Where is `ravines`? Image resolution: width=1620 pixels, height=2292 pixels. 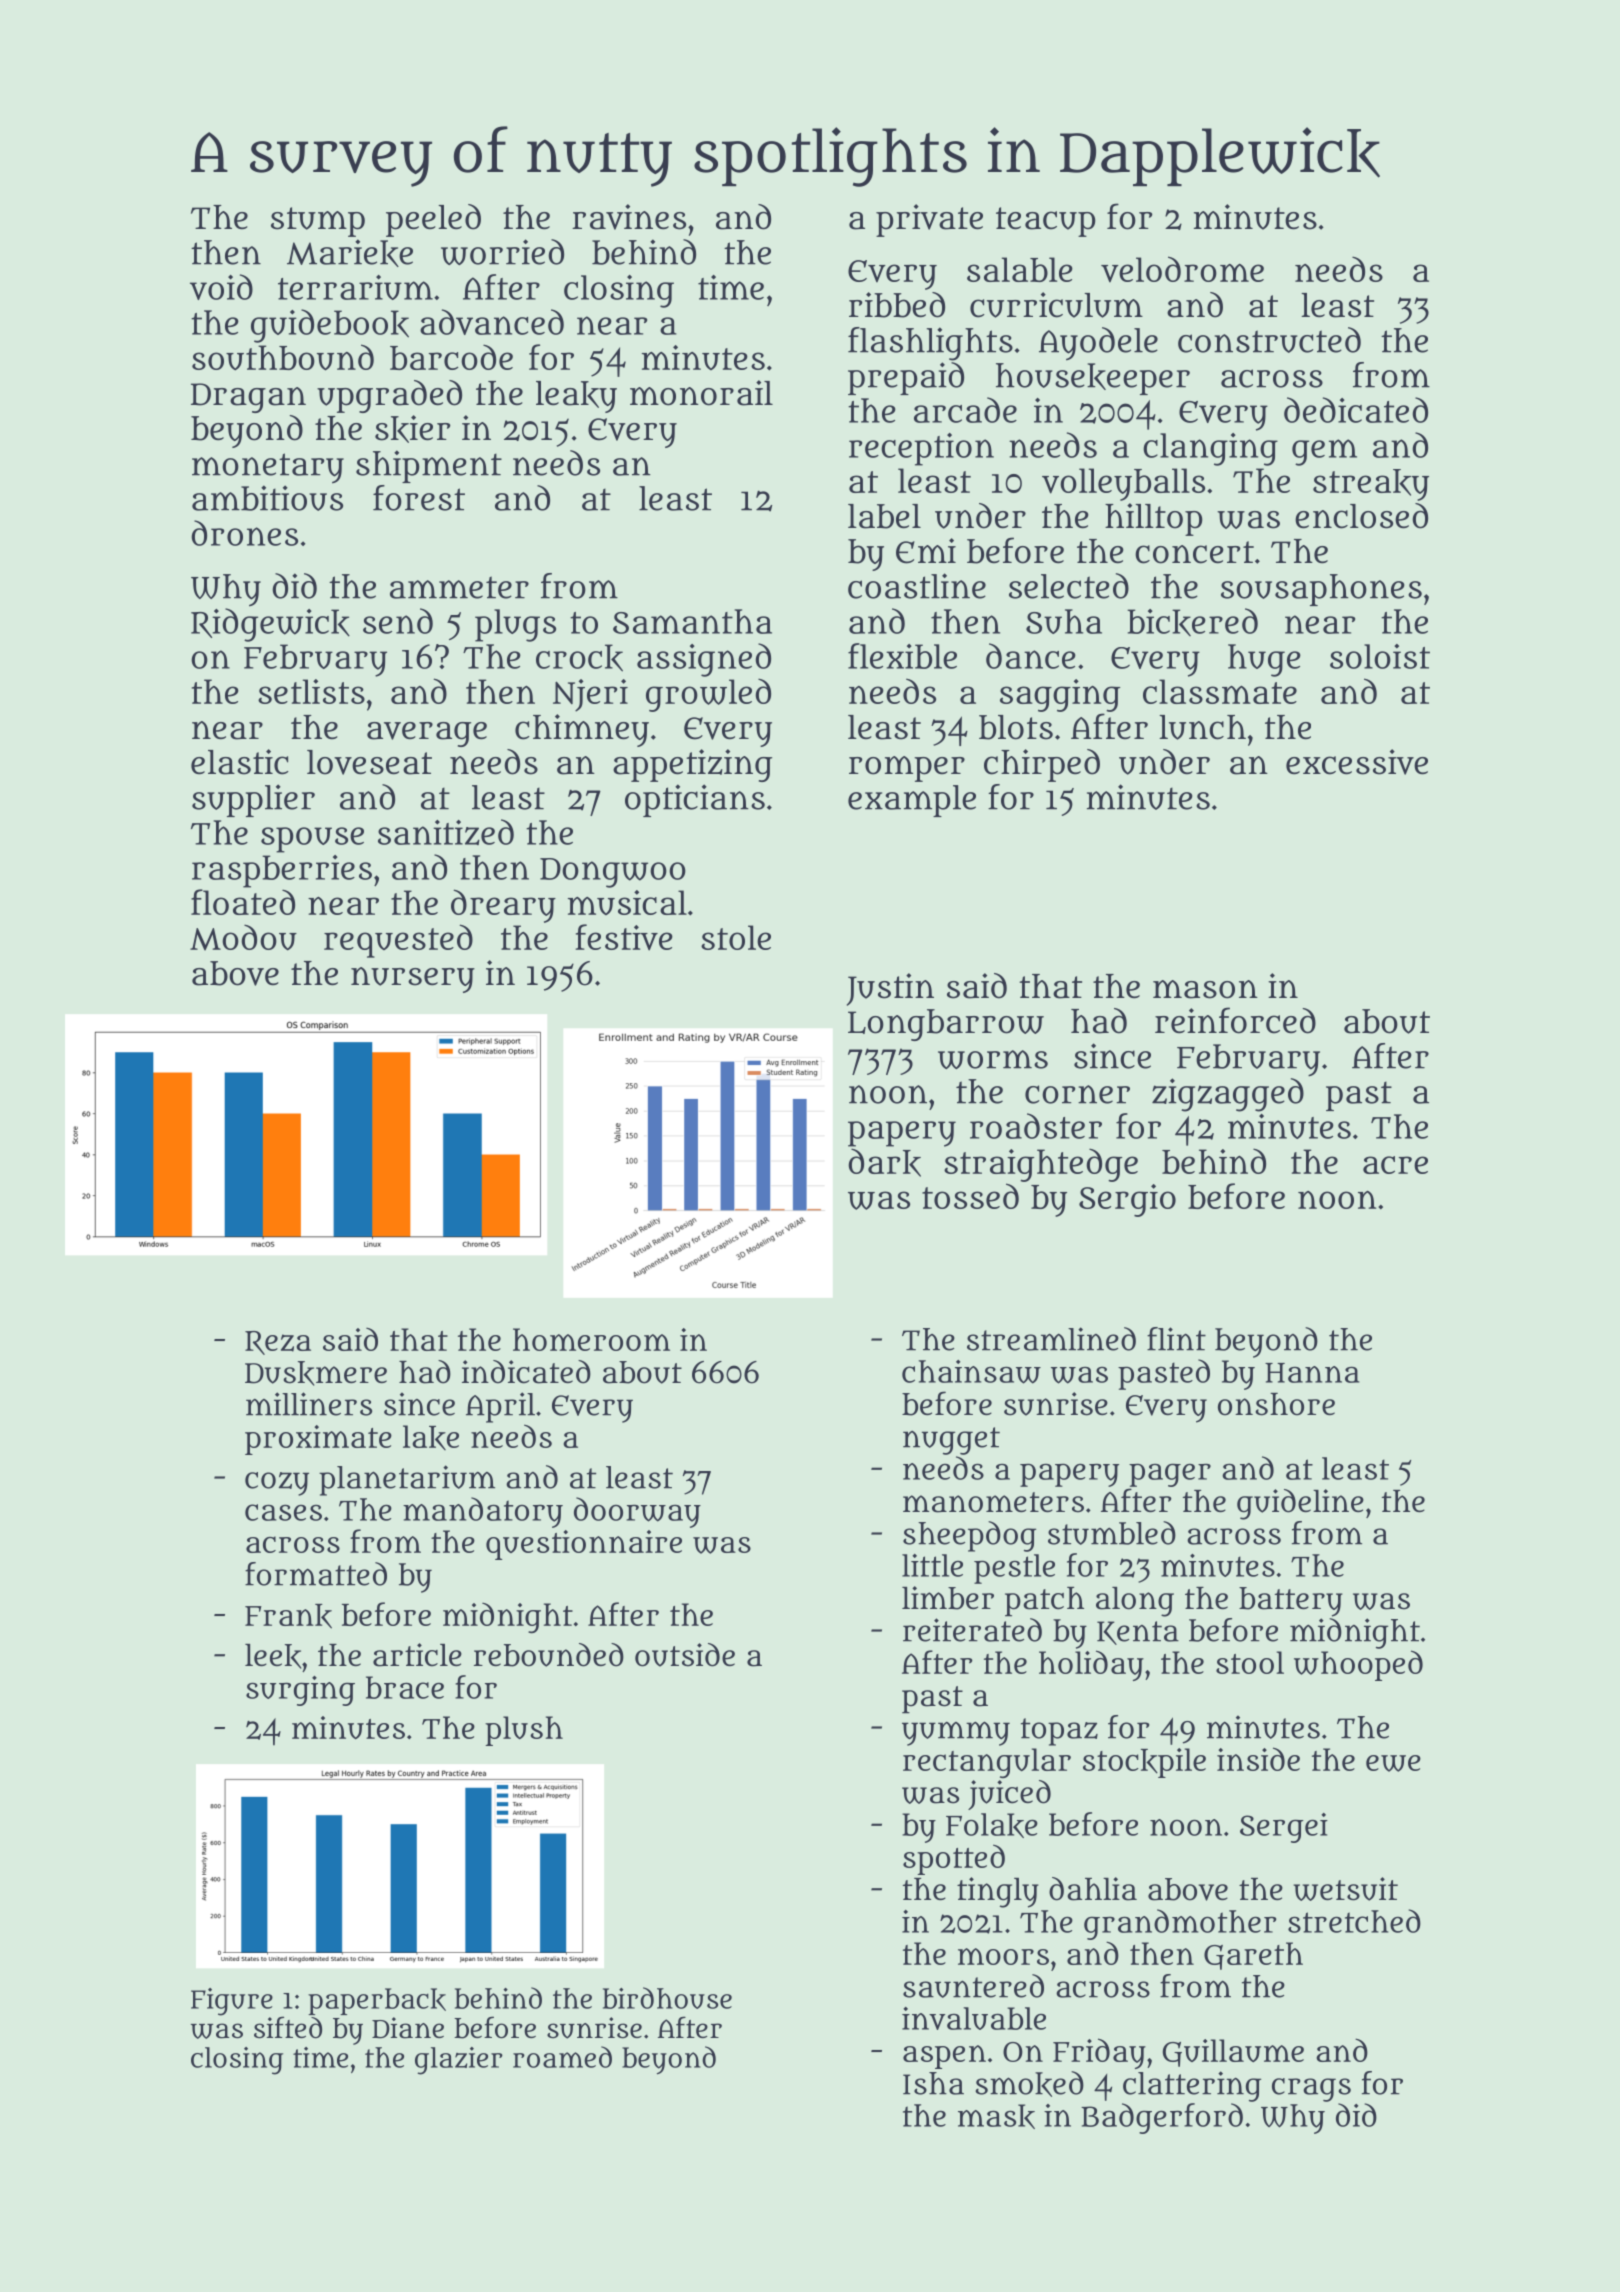 ravines is located at coordinates (629, 217).
